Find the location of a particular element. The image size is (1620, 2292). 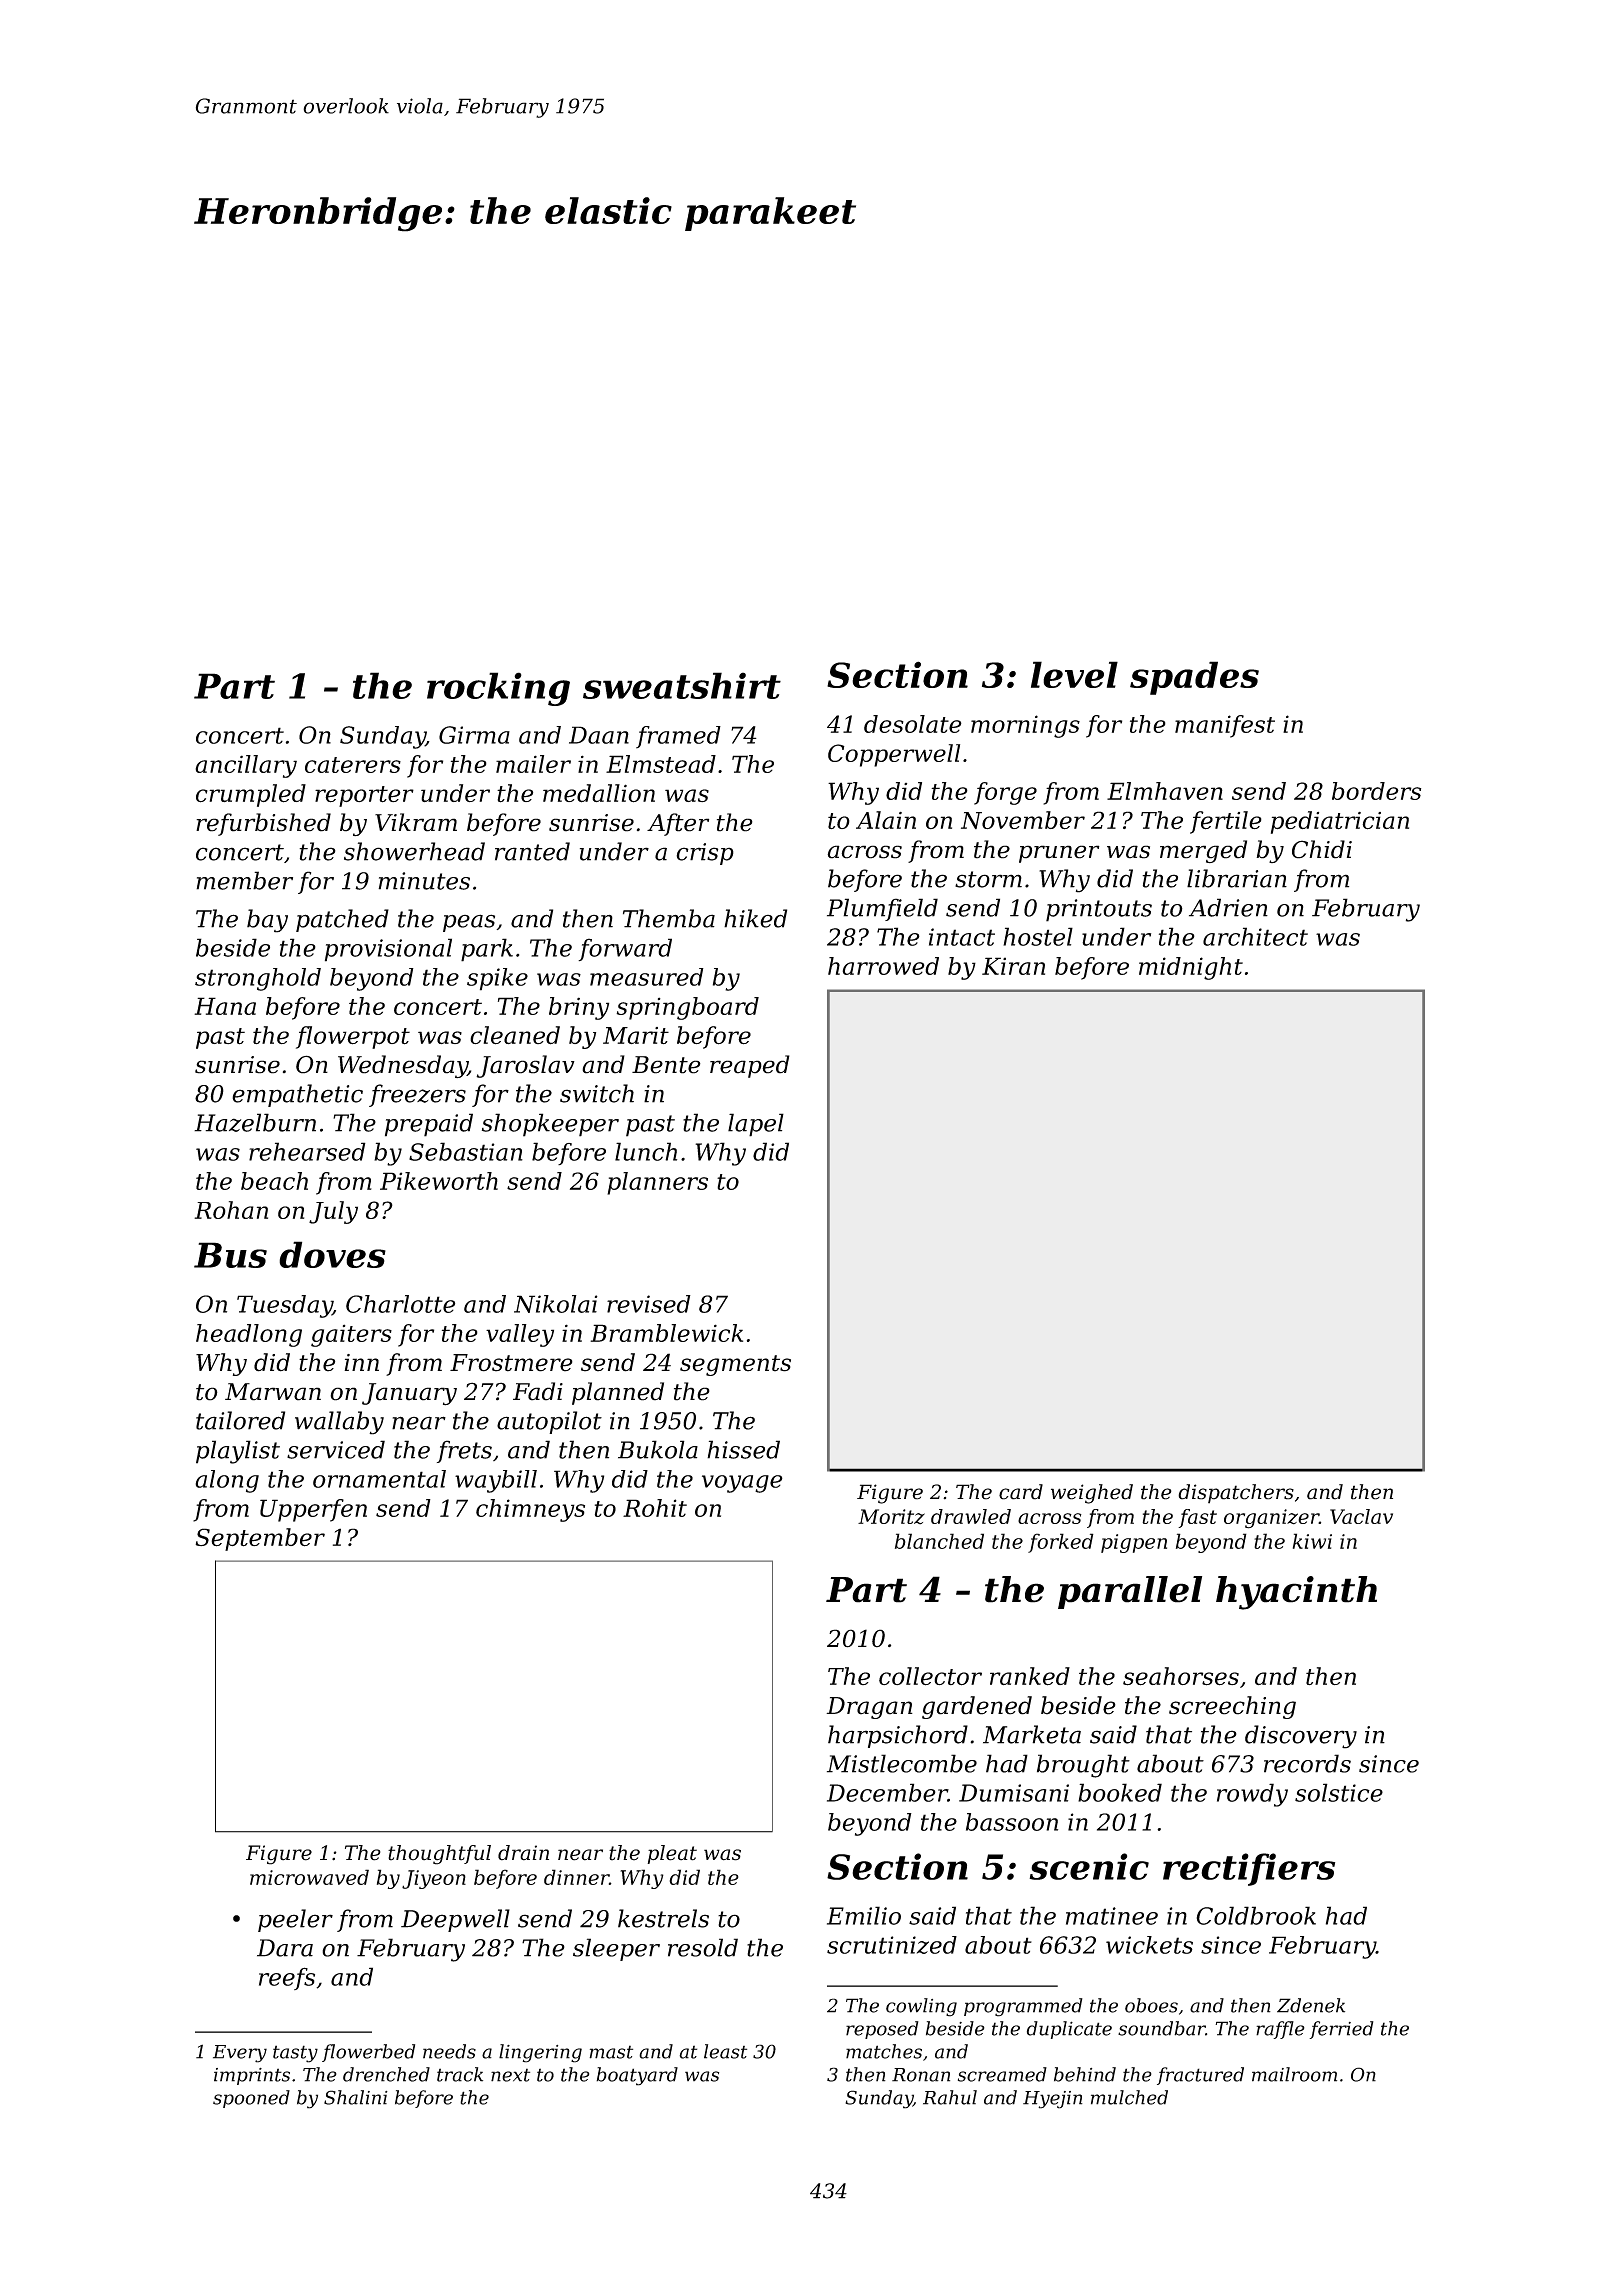

spades is located at coordinates (1194, 678).
